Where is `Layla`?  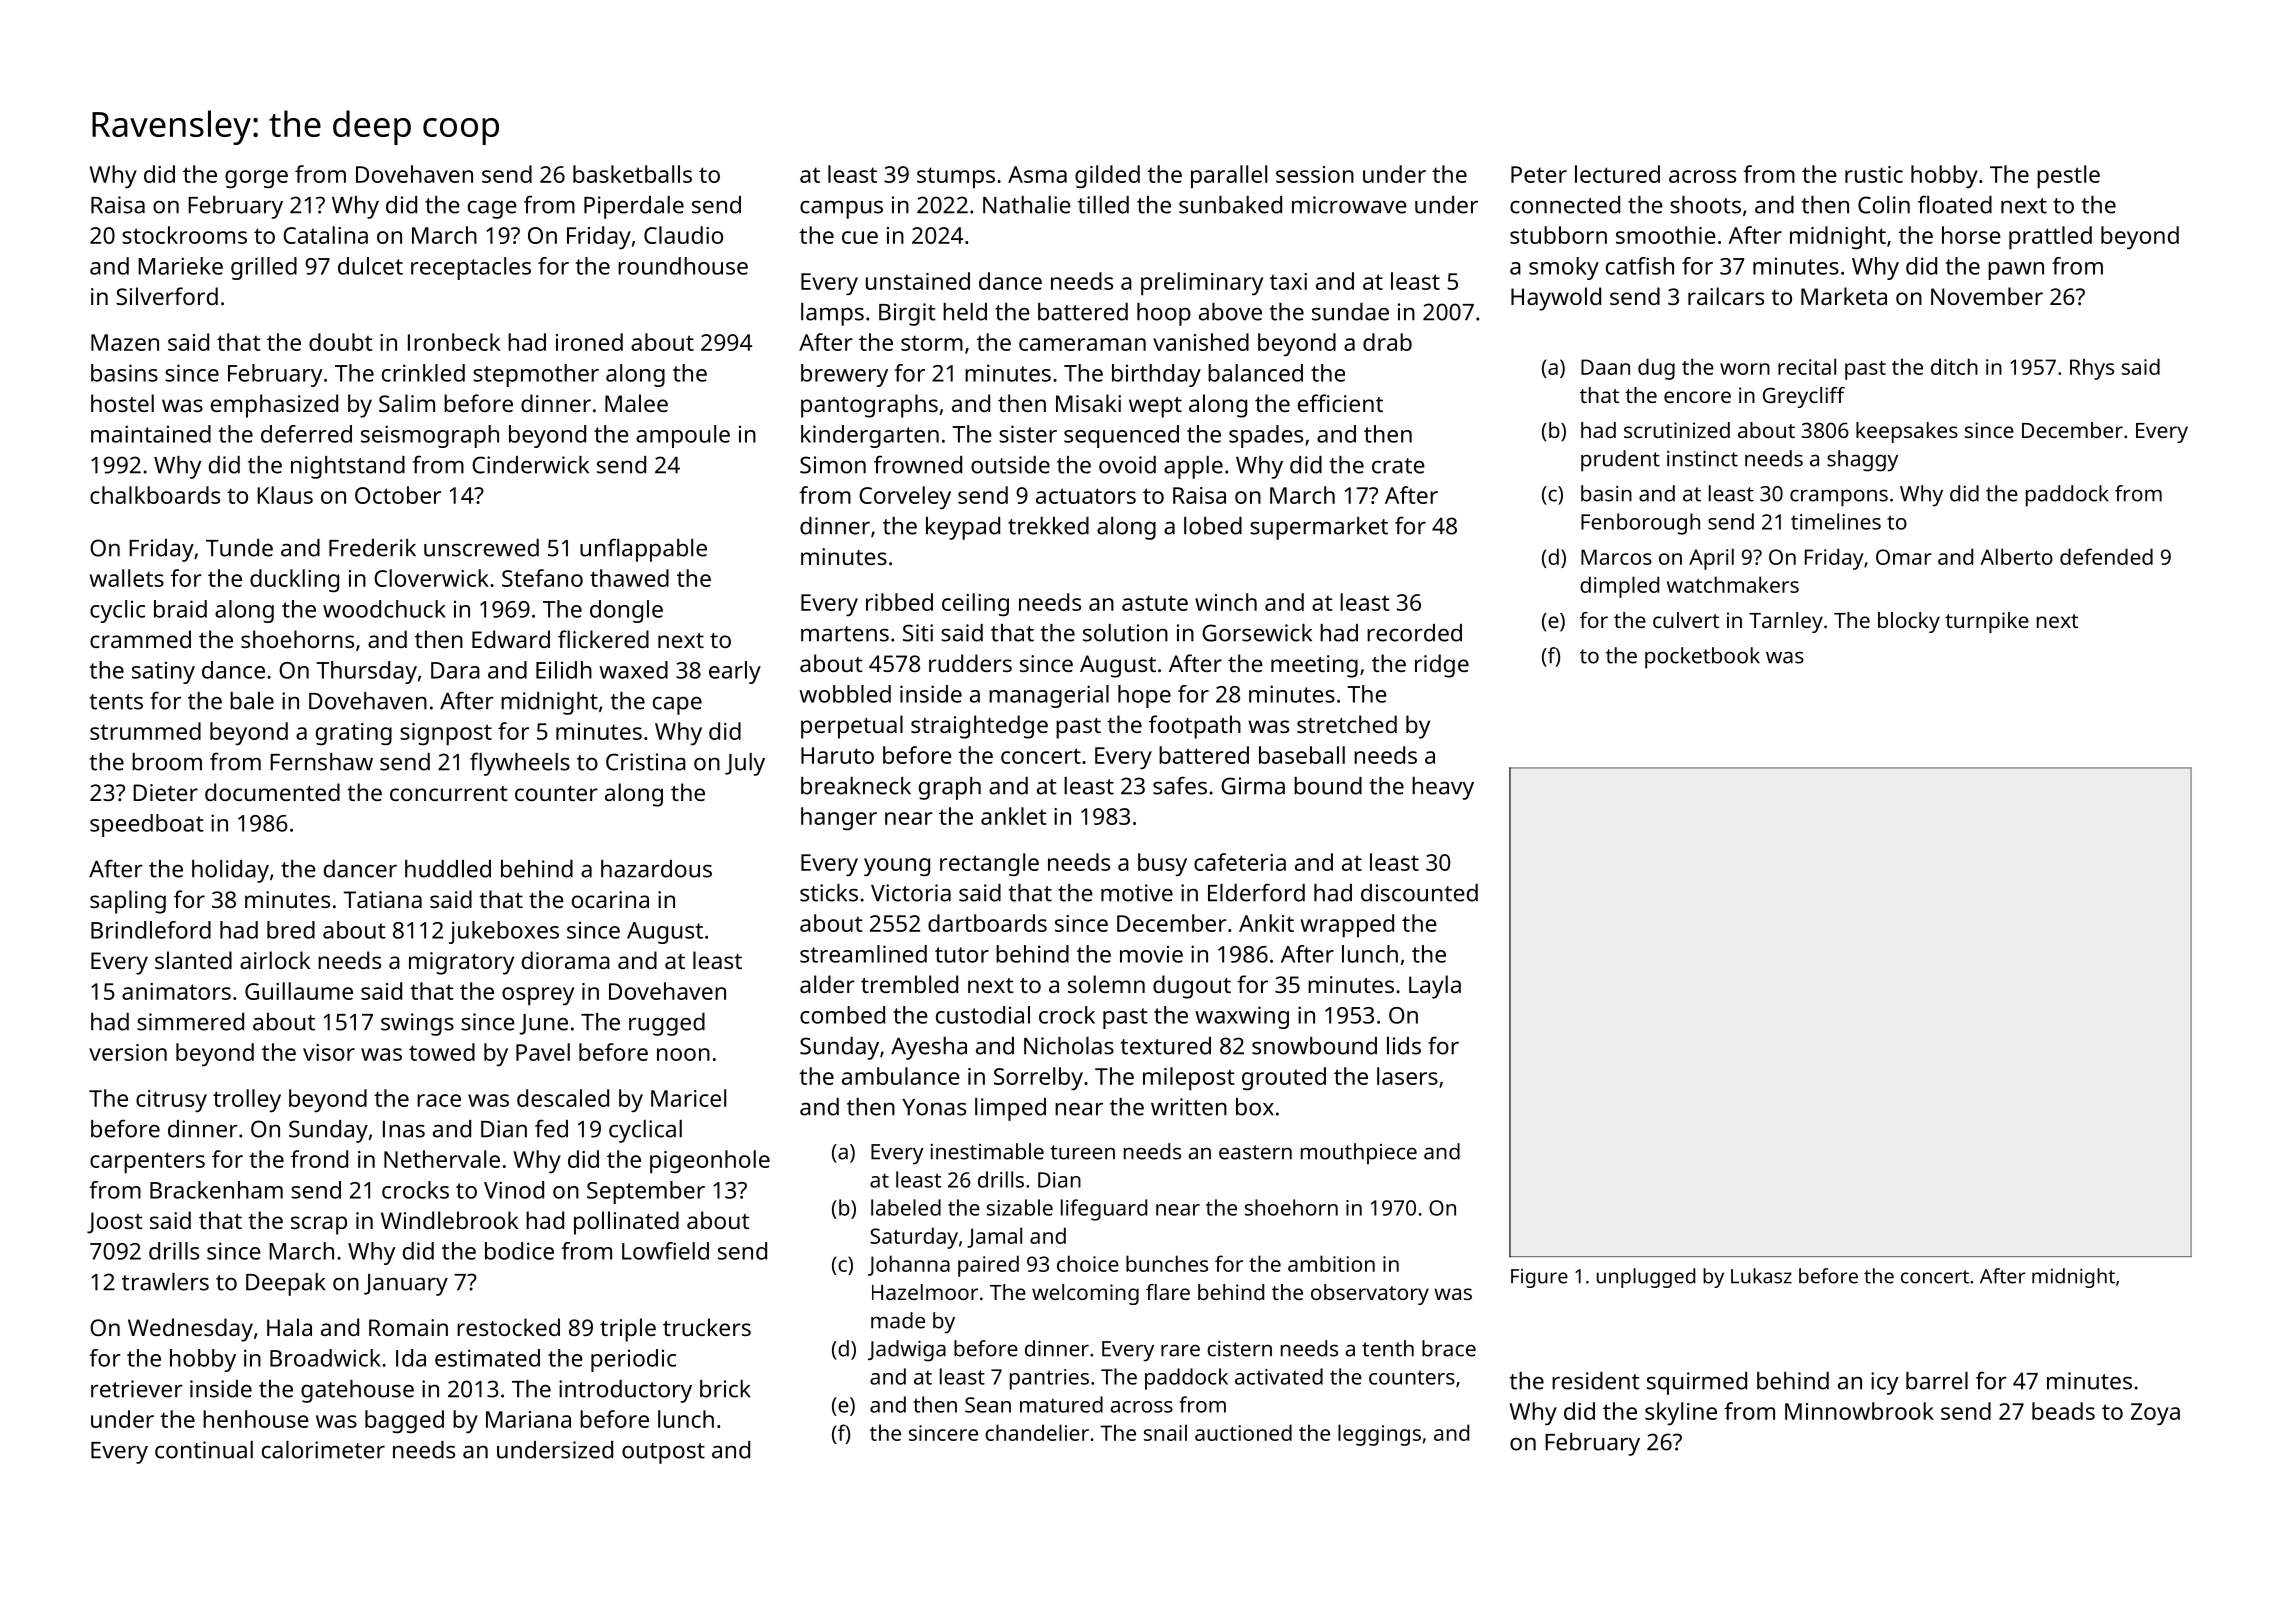 Layla is located at coordinates (1435, 987).
